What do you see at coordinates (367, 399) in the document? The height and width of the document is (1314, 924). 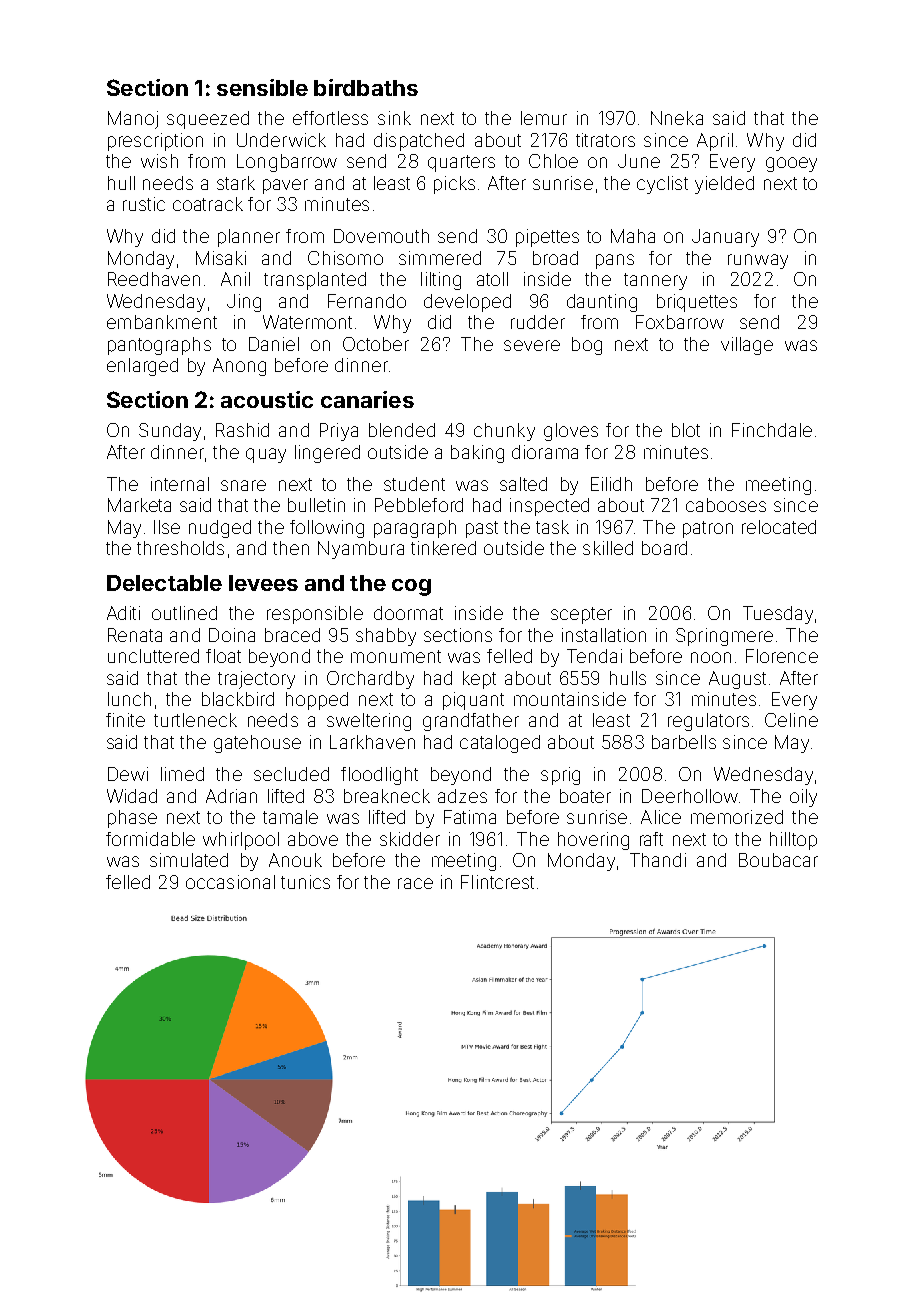 I see `canaries` at bounding box center [367, 399].
